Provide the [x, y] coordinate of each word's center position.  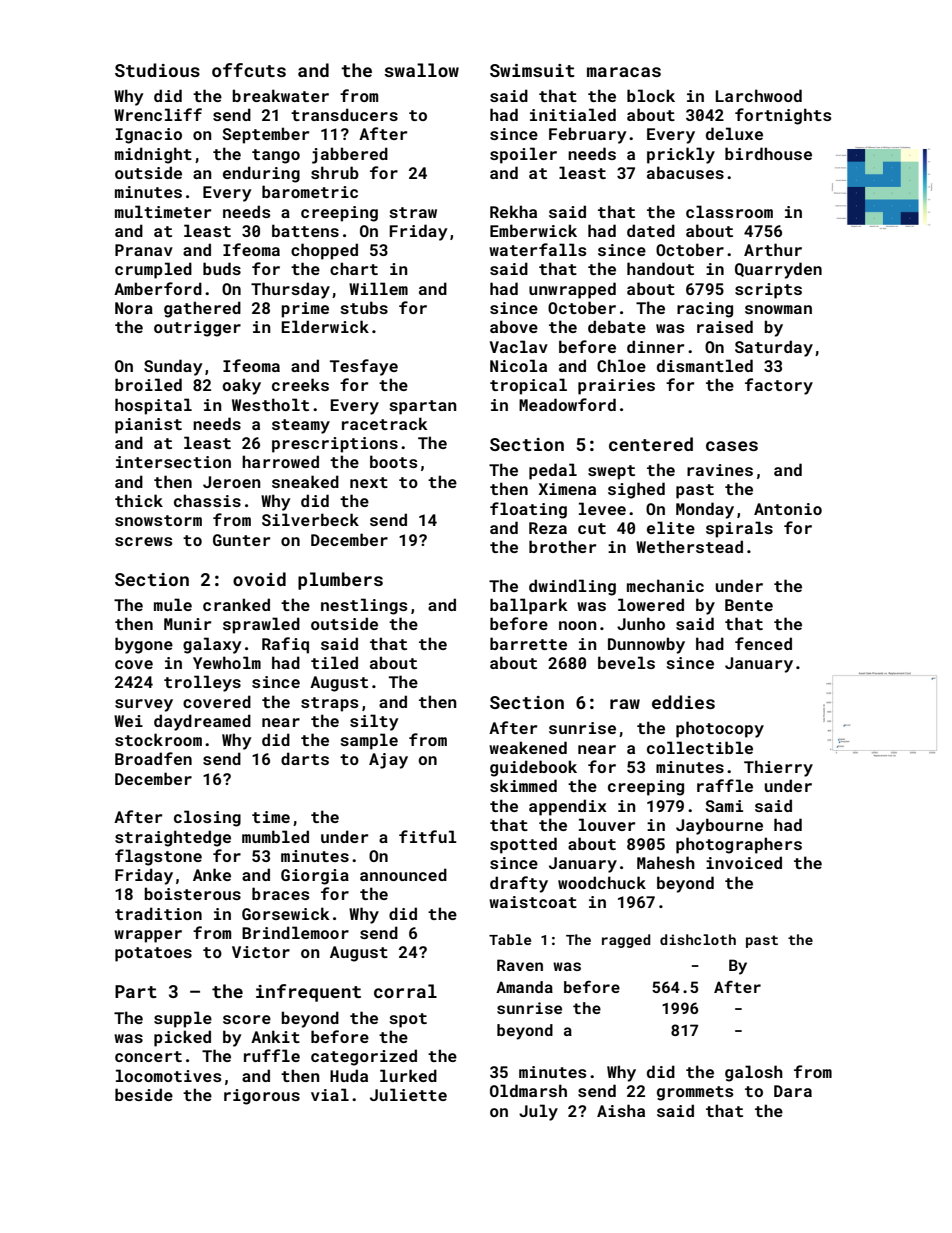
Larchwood [759, 95]
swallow [421, 70]
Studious [157, 70]
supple [183, 1019]
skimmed [523, 785]
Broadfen [153, 758]
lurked [408, 1075]
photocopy [720, 729]
